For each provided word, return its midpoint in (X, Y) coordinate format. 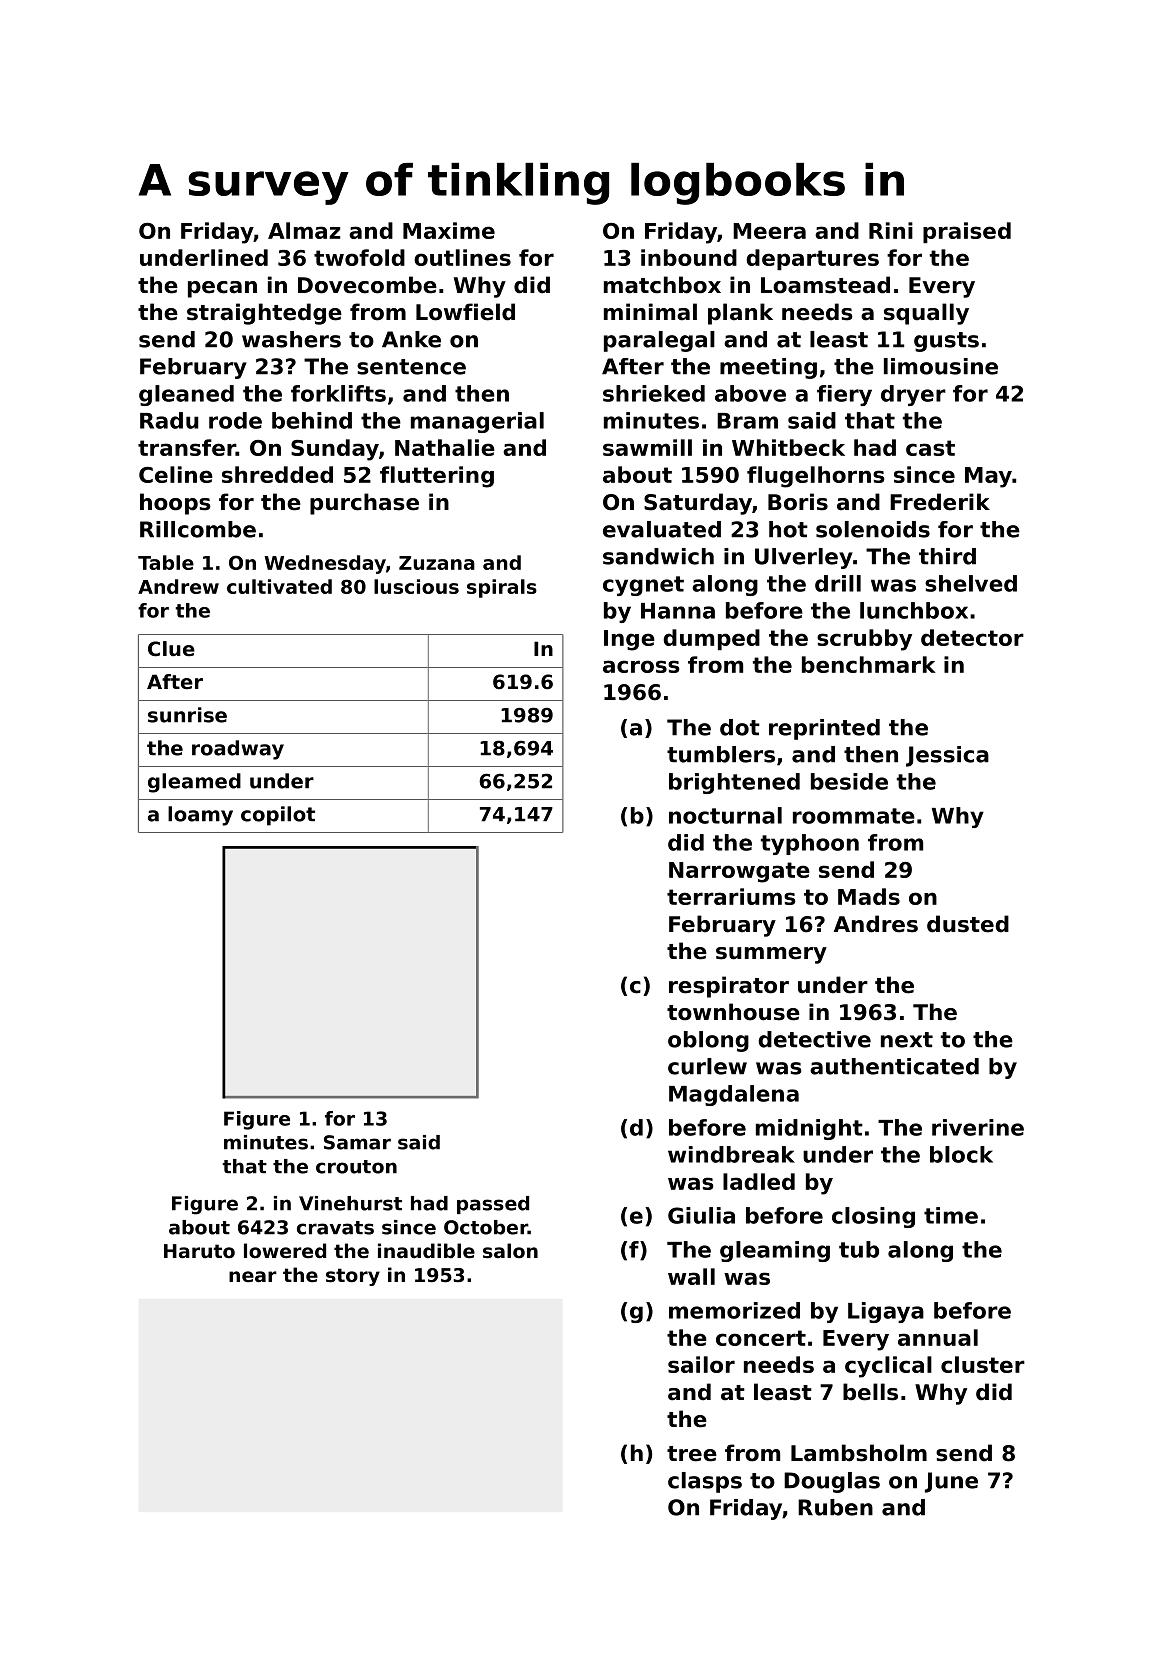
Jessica (947, 756)
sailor (701, 1364)
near (253, 1277)
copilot (278, 816)
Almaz (304, 230)
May (988, 477)
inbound (689, 257)
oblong (708, 1041)
